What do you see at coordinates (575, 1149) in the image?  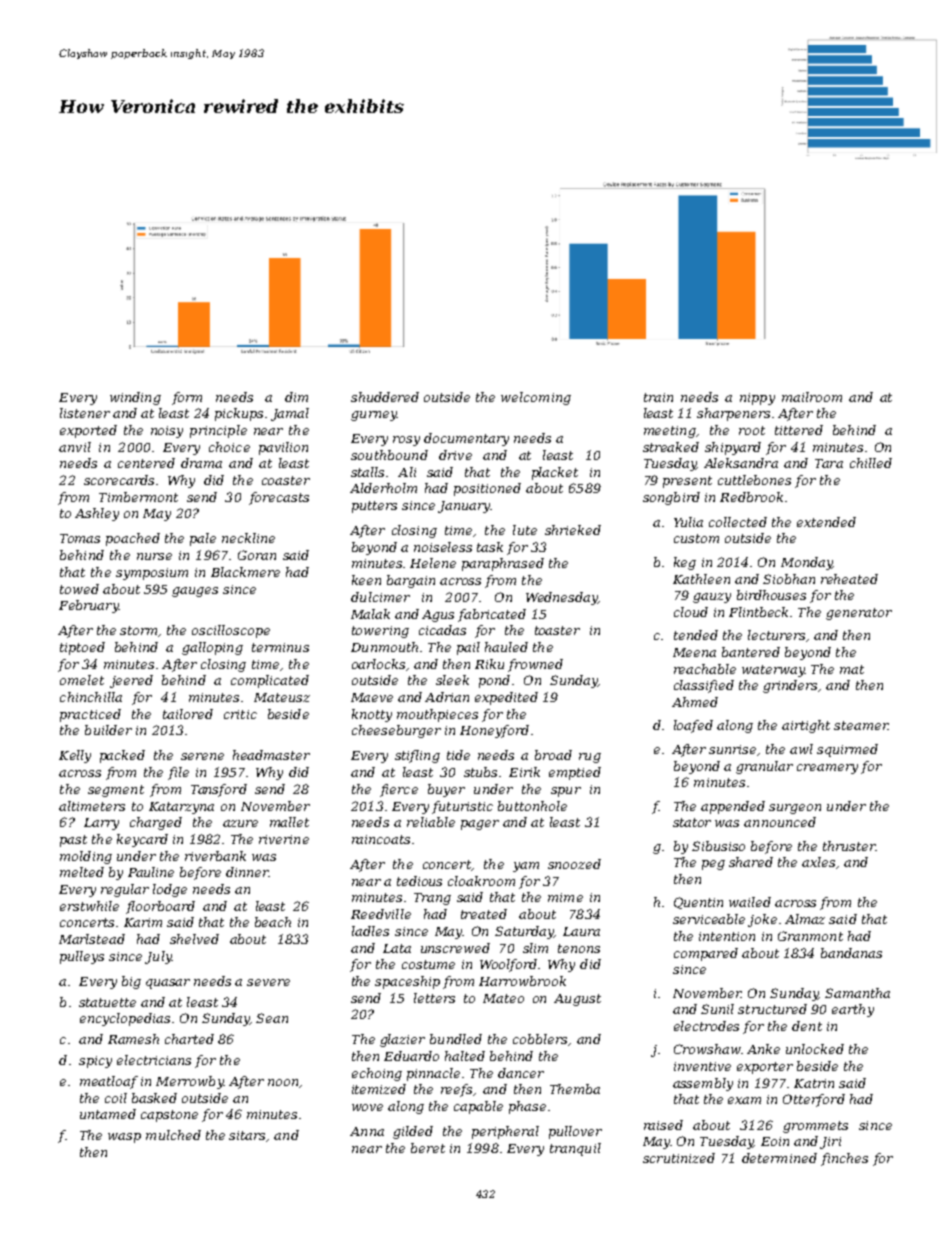 I see `tranquil` at bounding box center [575, 1149].
